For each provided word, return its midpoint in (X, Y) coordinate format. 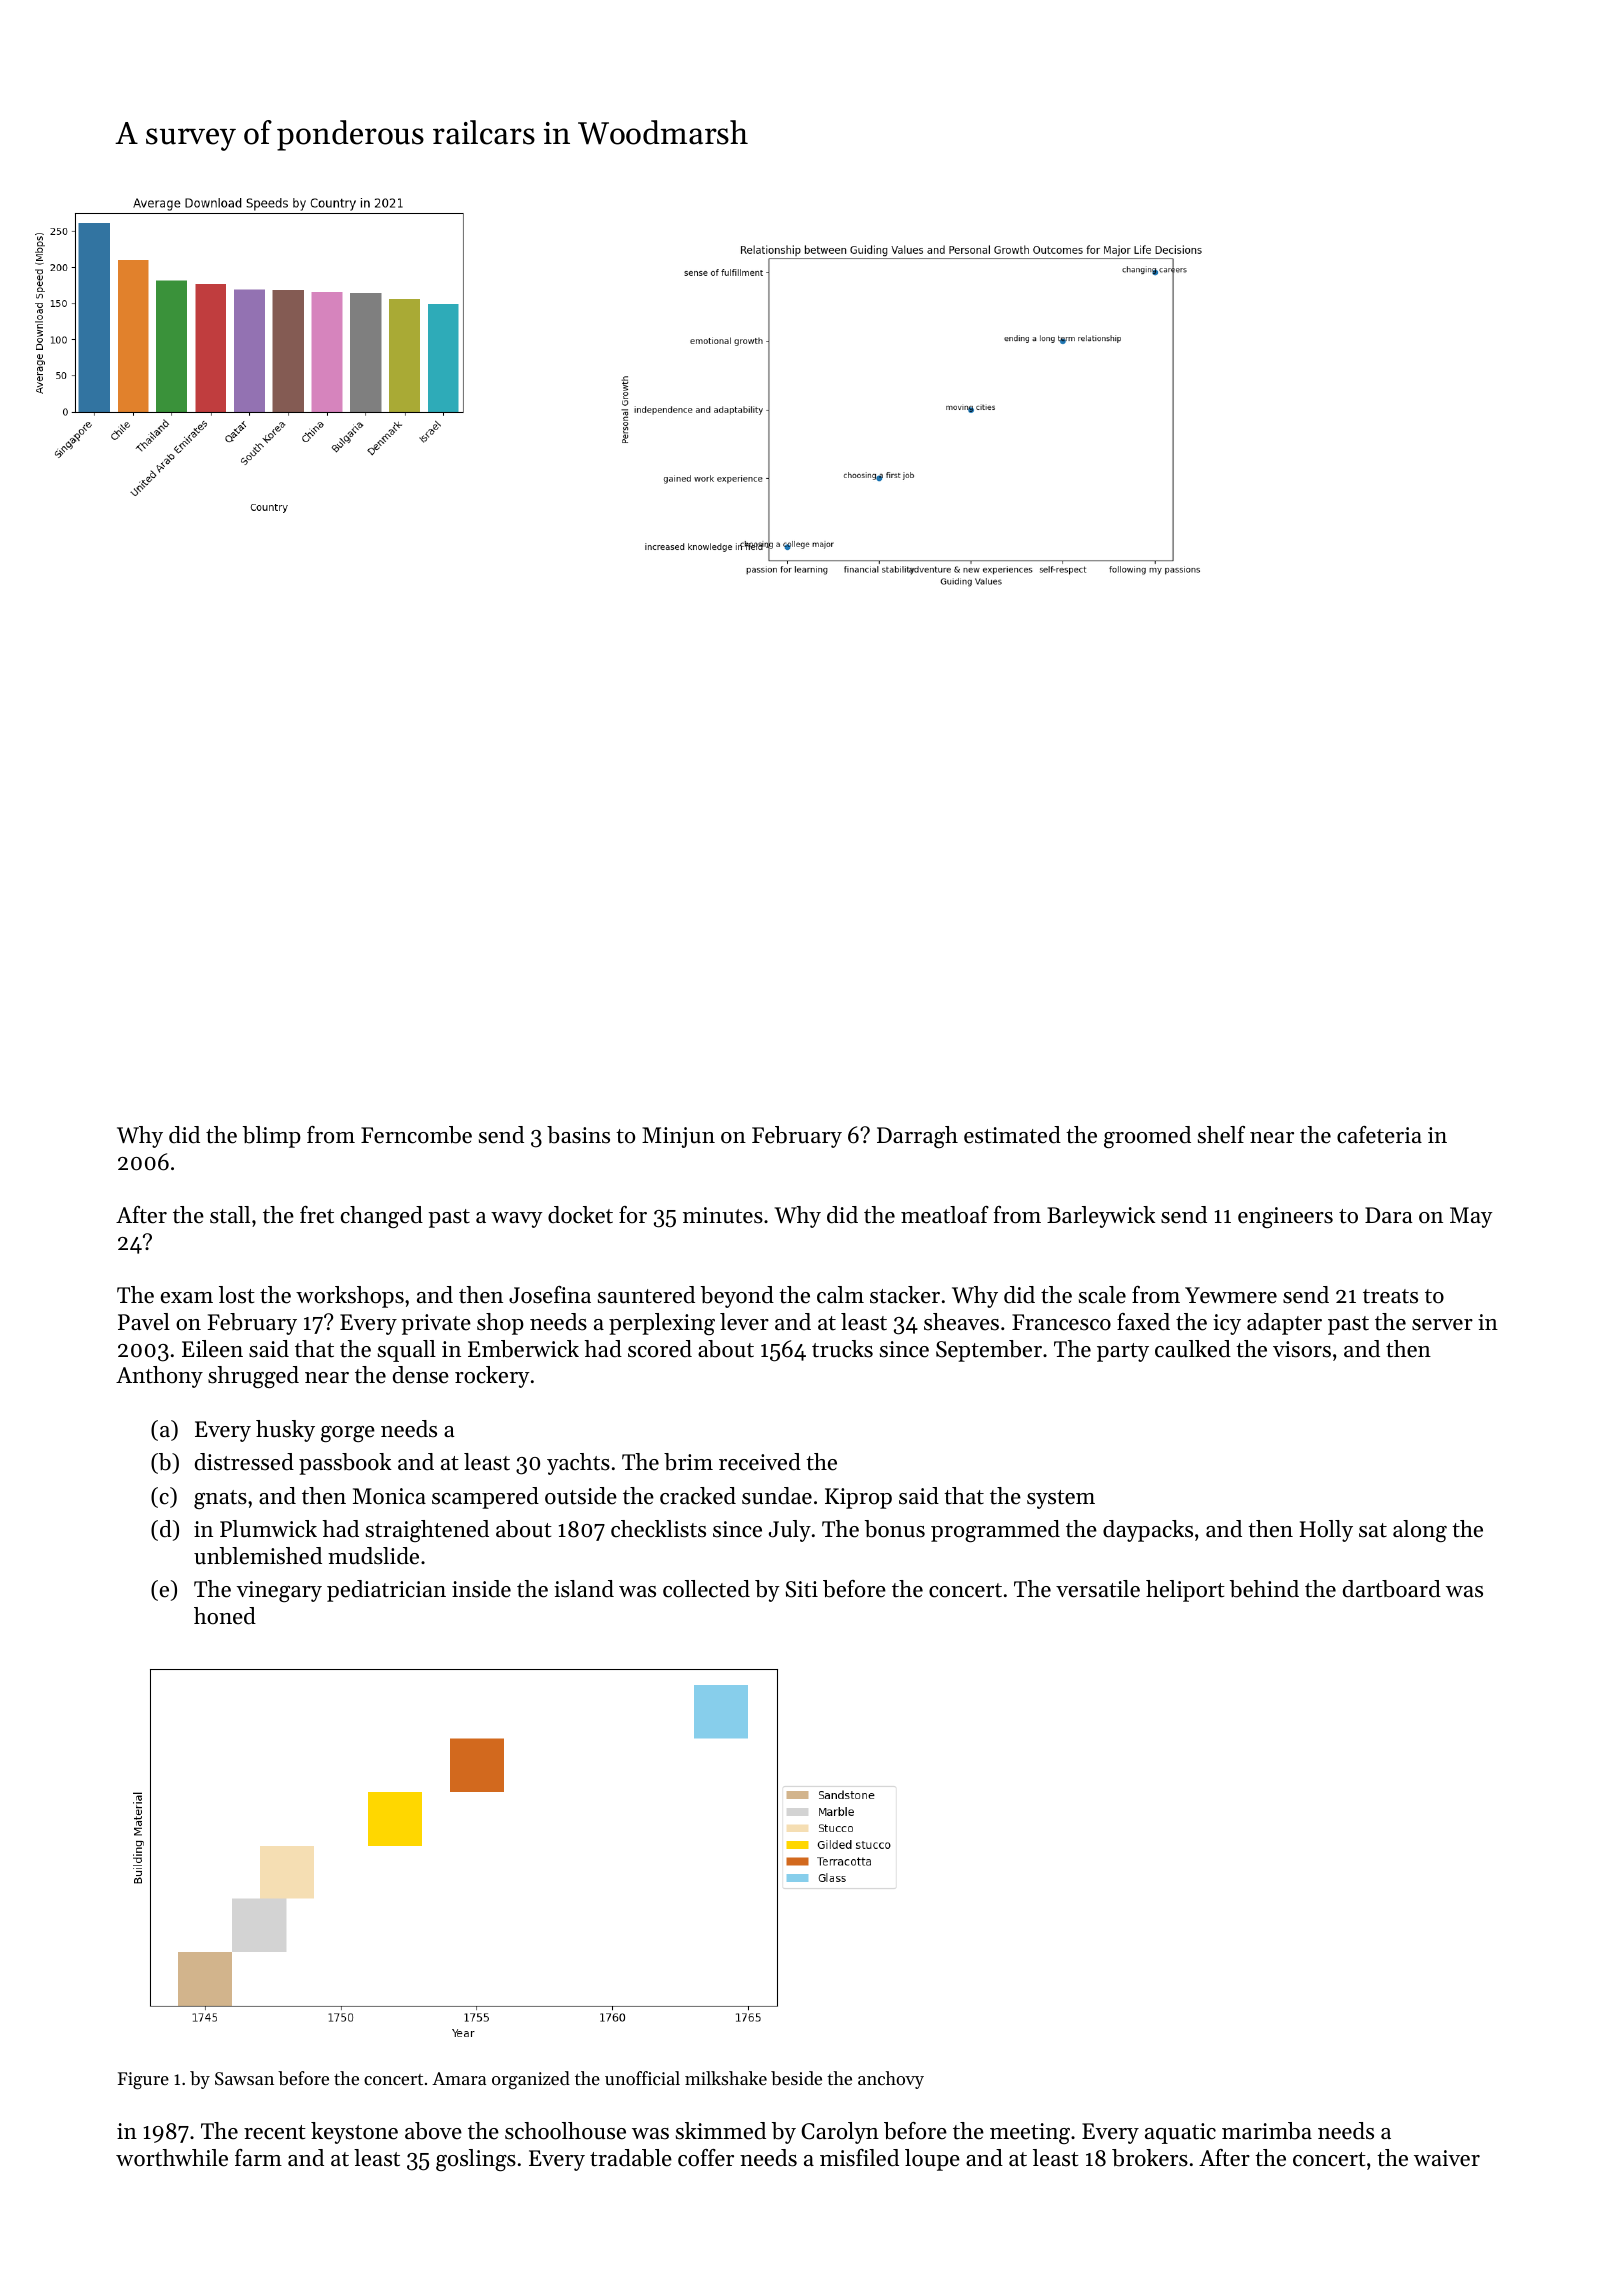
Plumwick (268, 1529)
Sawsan (244, 2078)
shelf (1221, 1135)
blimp (272, 1137)
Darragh (917, 1137)
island (584, 1589)
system (1061, 1499)
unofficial (642, 2078)
